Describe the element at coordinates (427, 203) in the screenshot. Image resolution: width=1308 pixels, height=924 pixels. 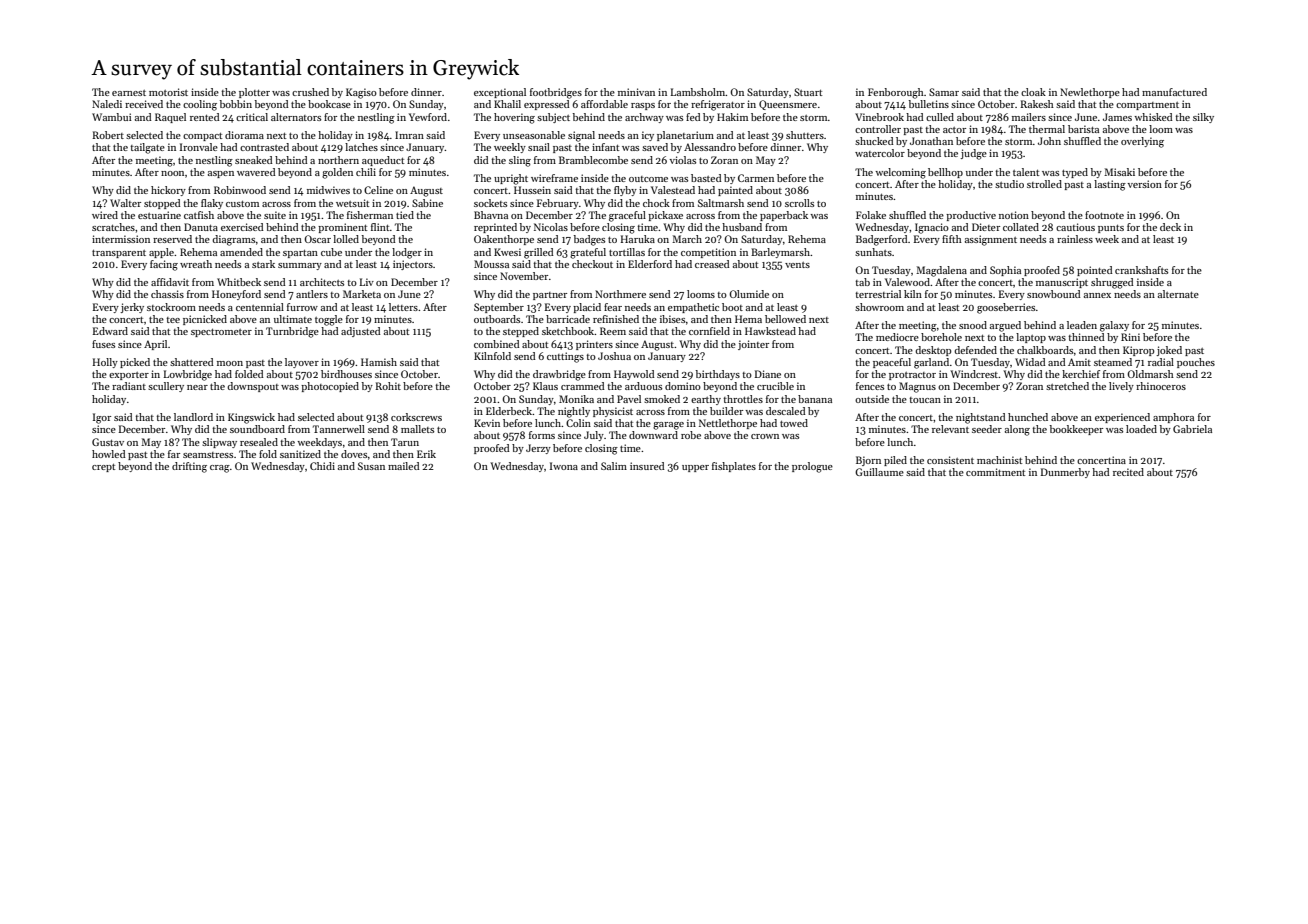
I see `Sabine` at that location.
